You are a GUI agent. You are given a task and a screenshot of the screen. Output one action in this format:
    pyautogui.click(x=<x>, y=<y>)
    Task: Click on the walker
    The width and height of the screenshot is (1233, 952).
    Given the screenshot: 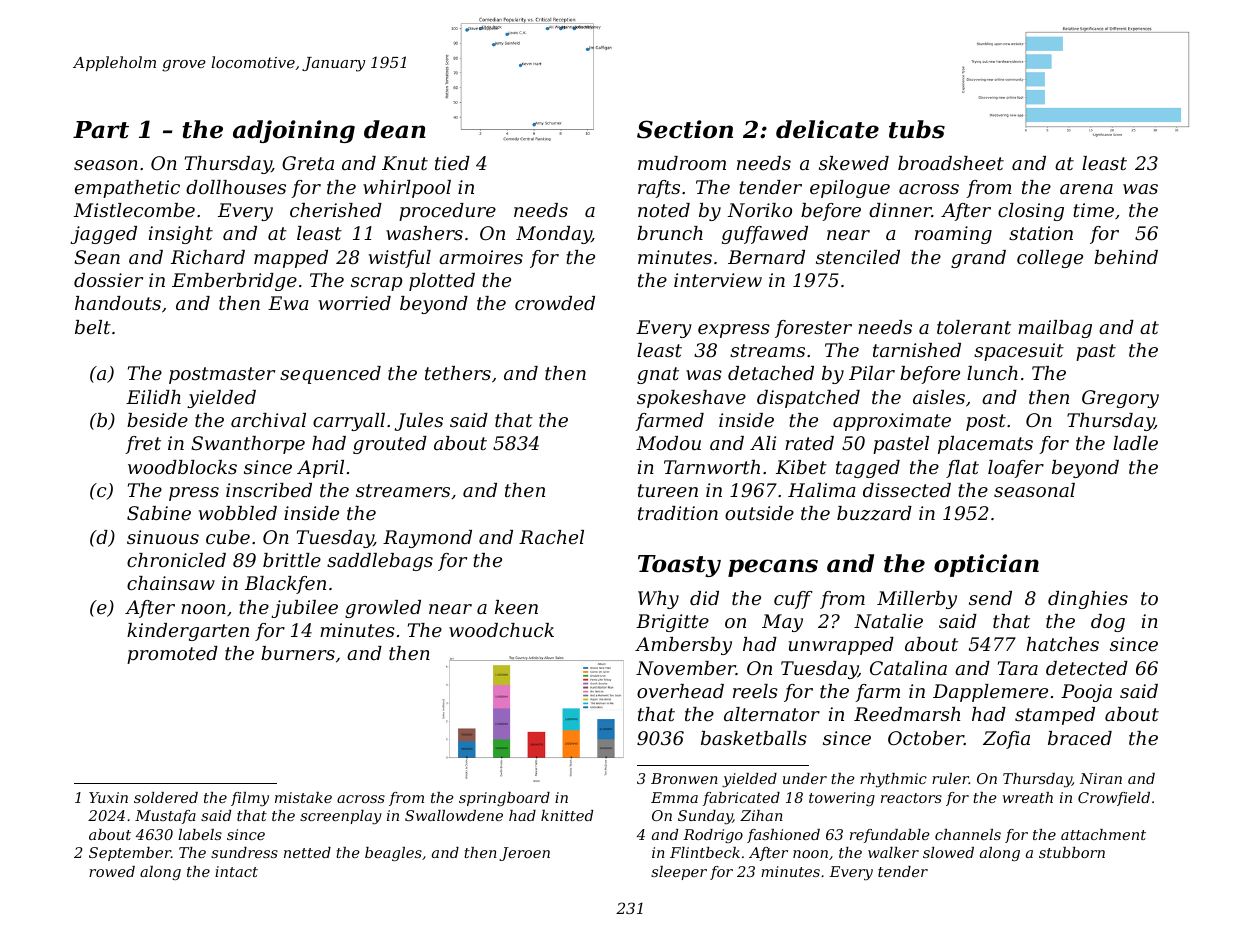 What is the action you would take?
    pyautogui.click(x=893, y=852)
